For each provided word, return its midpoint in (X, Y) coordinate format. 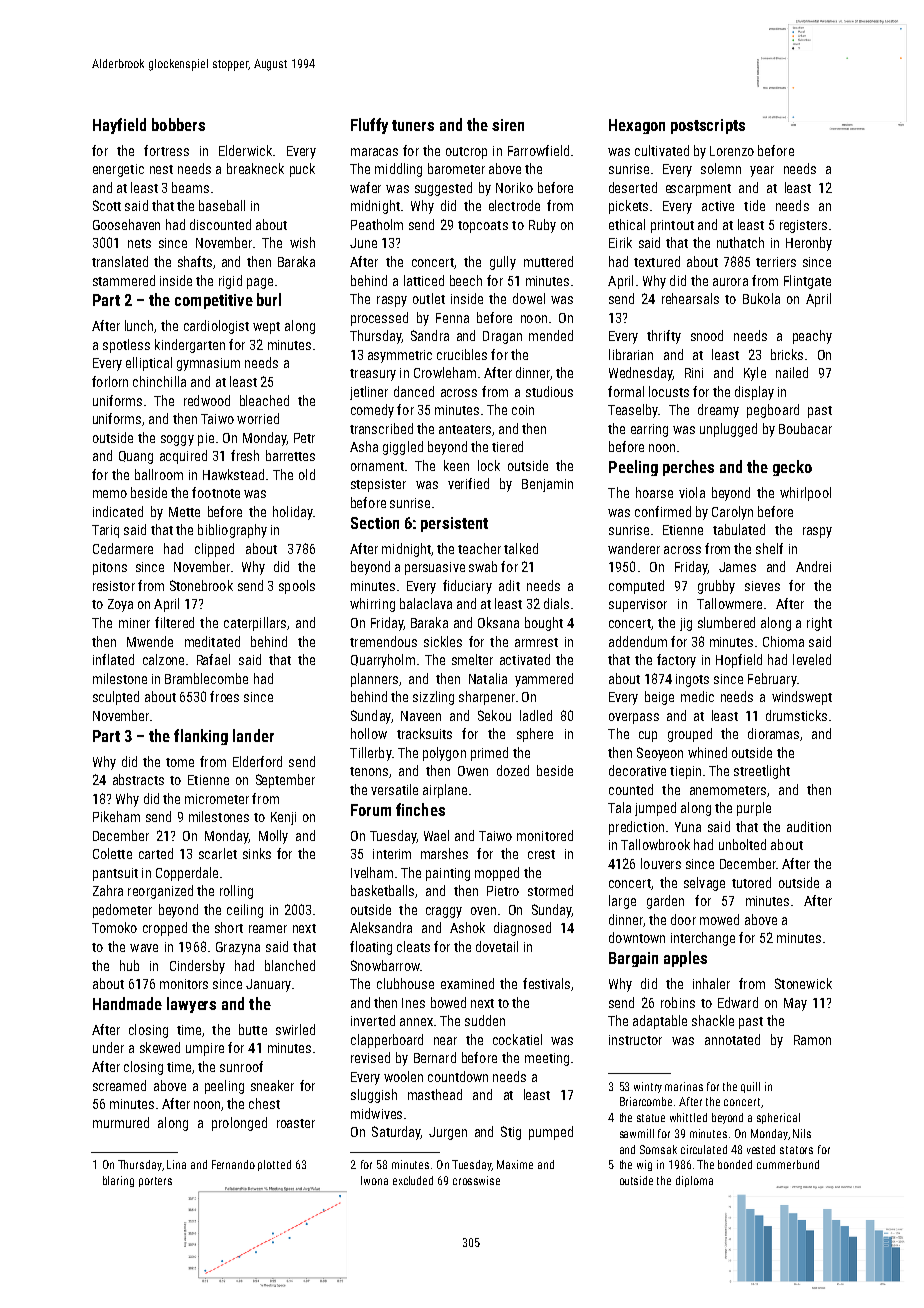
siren (508, 125)
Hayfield (119, 126)
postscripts (708, 126)
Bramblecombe (206, 678)
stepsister (378, 485)
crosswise (476, 1180)
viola (692, 492)
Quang (136, 457)
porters (155, 1182)
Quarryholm (383, 661)
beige (659, 698)
